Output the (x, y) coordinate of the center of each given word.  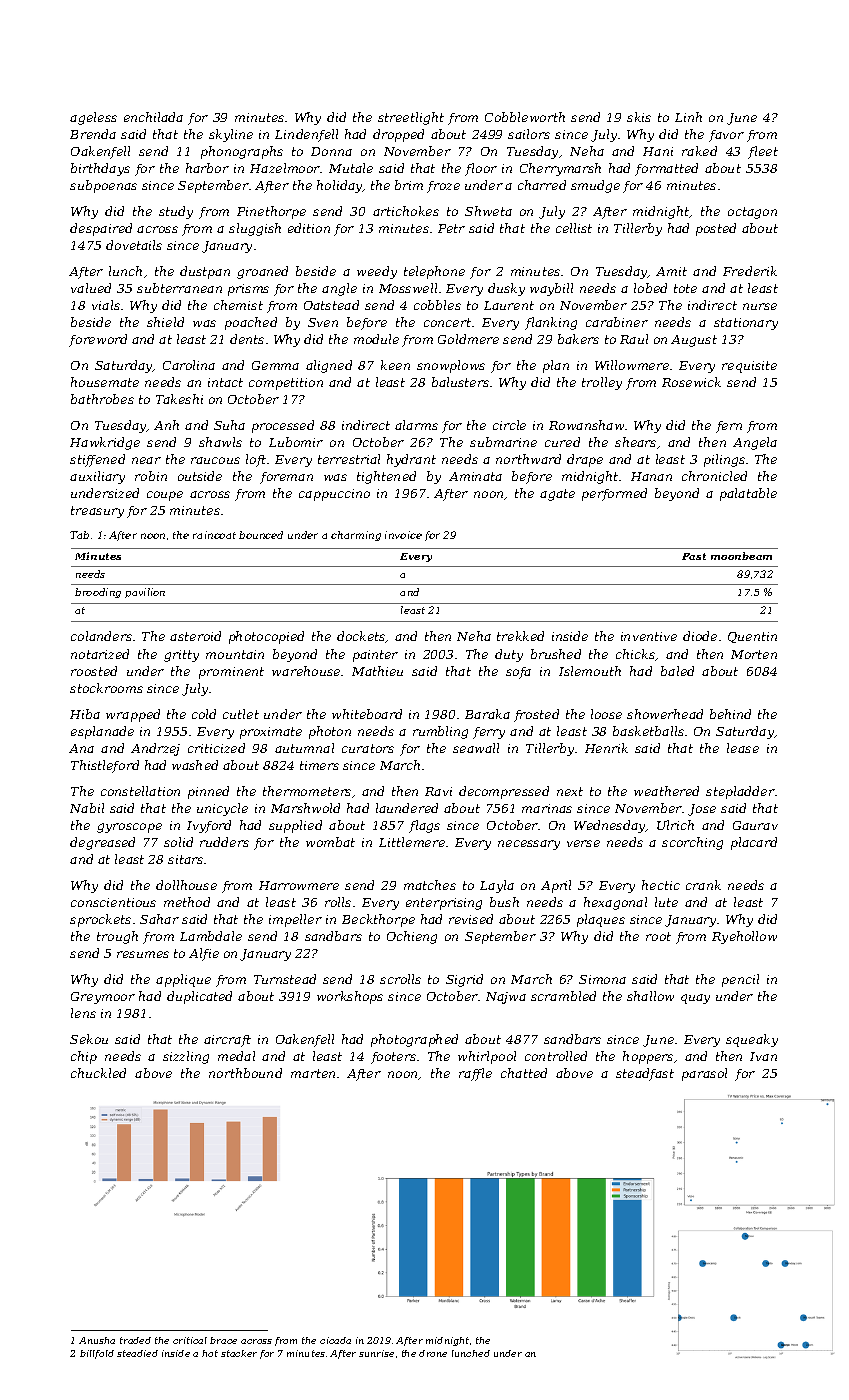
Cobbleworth (525, 117)
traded (135, 1340)
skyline (231, 135)
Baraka (487, 714)
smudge (595, 186)
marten (313, 1073)
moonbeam (741, 556)
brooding (98, 593)
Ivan (763, 1056)
